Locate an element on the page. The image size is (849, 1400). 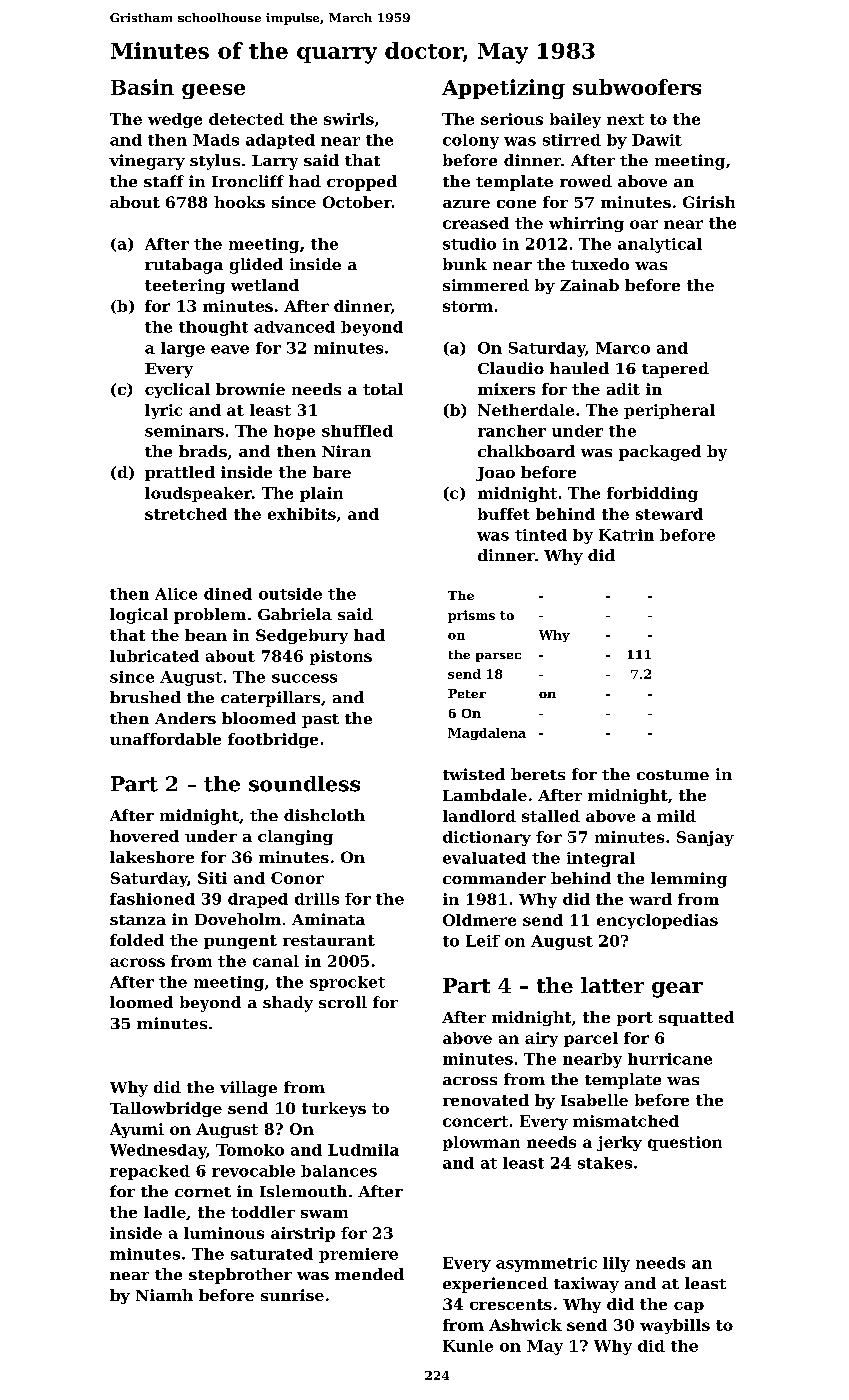
prisms is located at coordinates (471, 616).
